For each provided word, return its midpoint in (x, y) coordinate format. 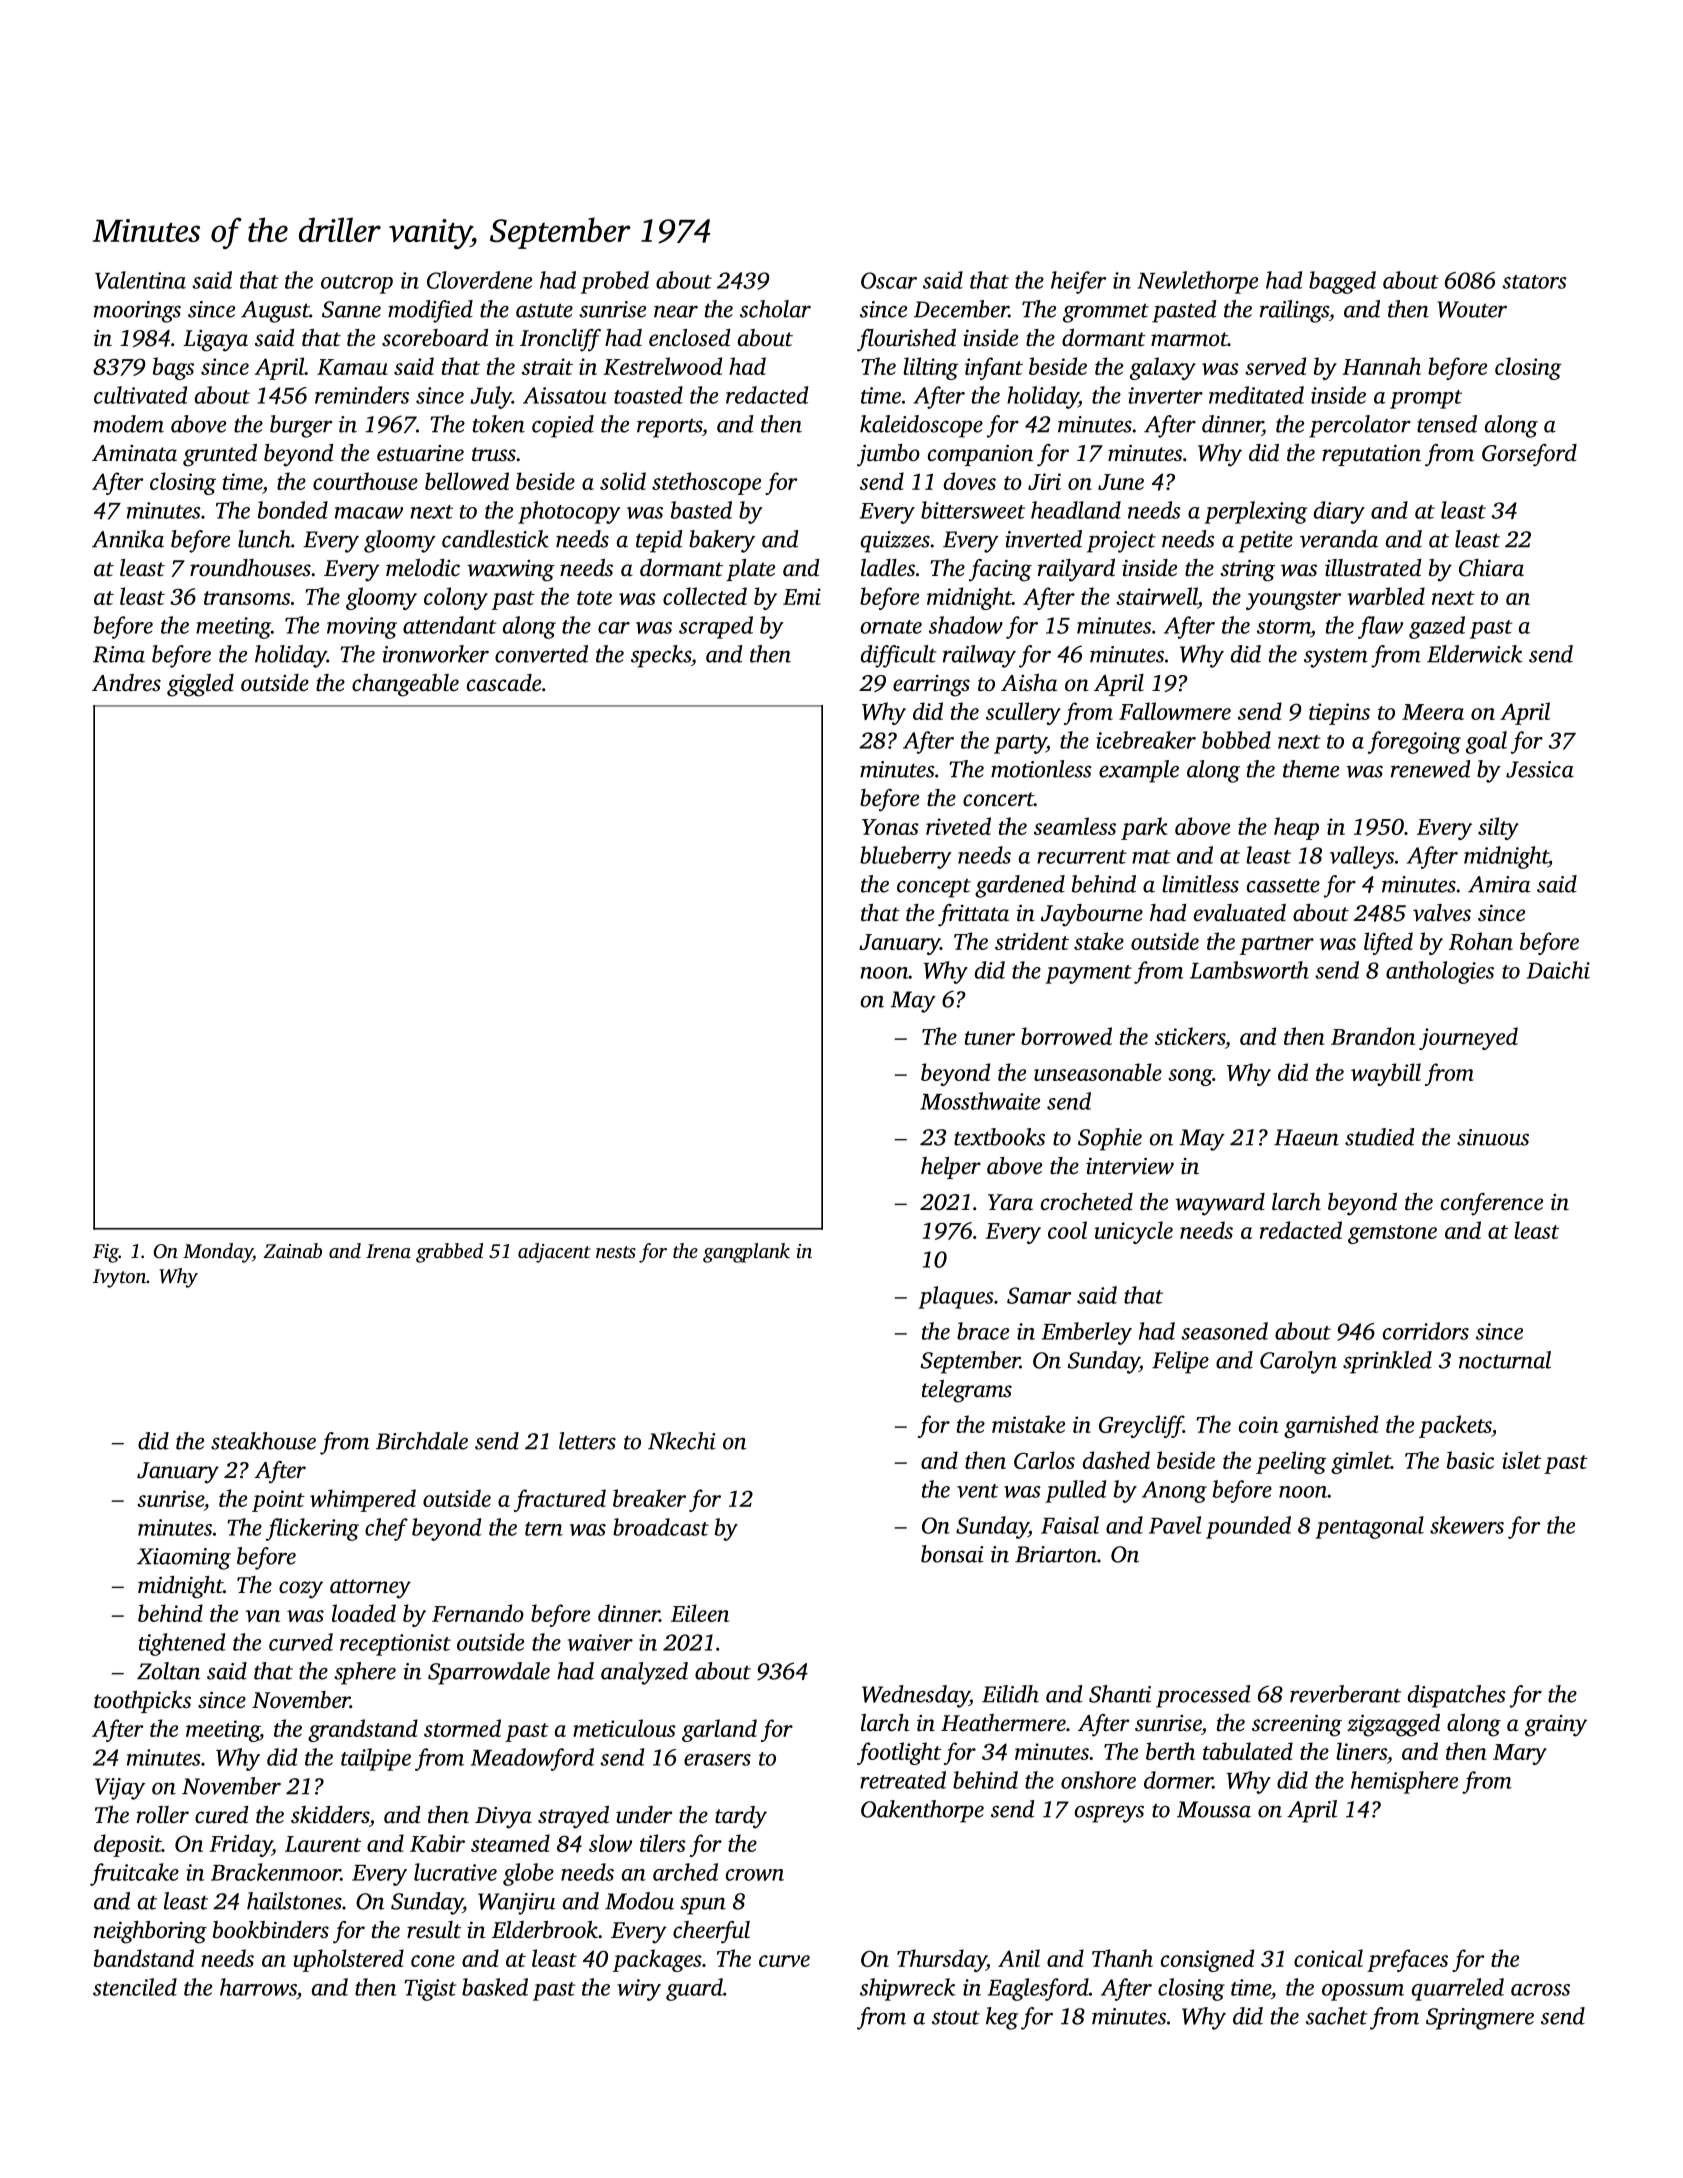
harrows (258, 1987)
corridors (1426, 1331)
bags (173, 368)
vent (978, 1491)
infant (994, 368)
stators (1534, 282)
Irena (388, 1251)
